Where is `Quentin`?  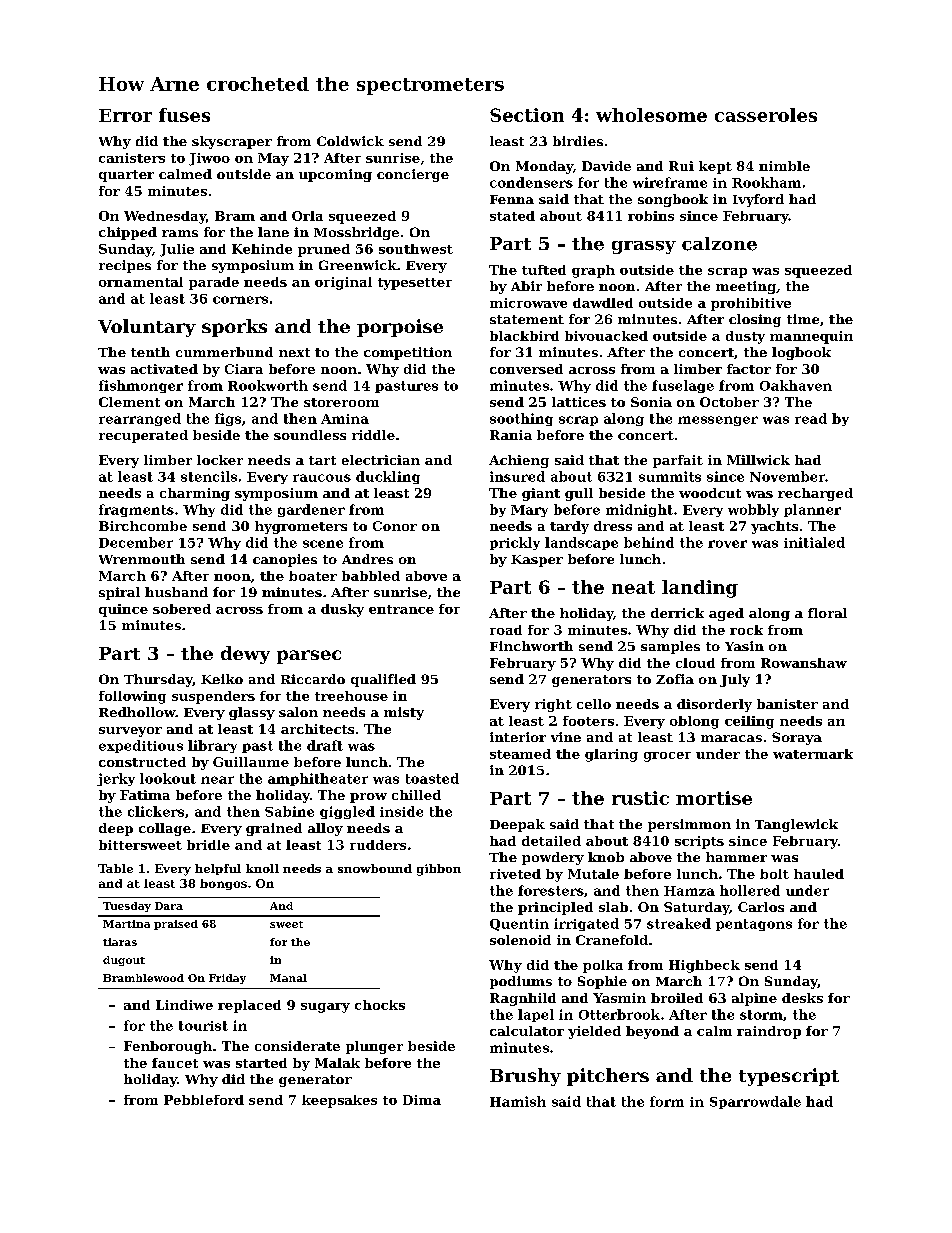
Quentin is located at coordinates (519, 925).
